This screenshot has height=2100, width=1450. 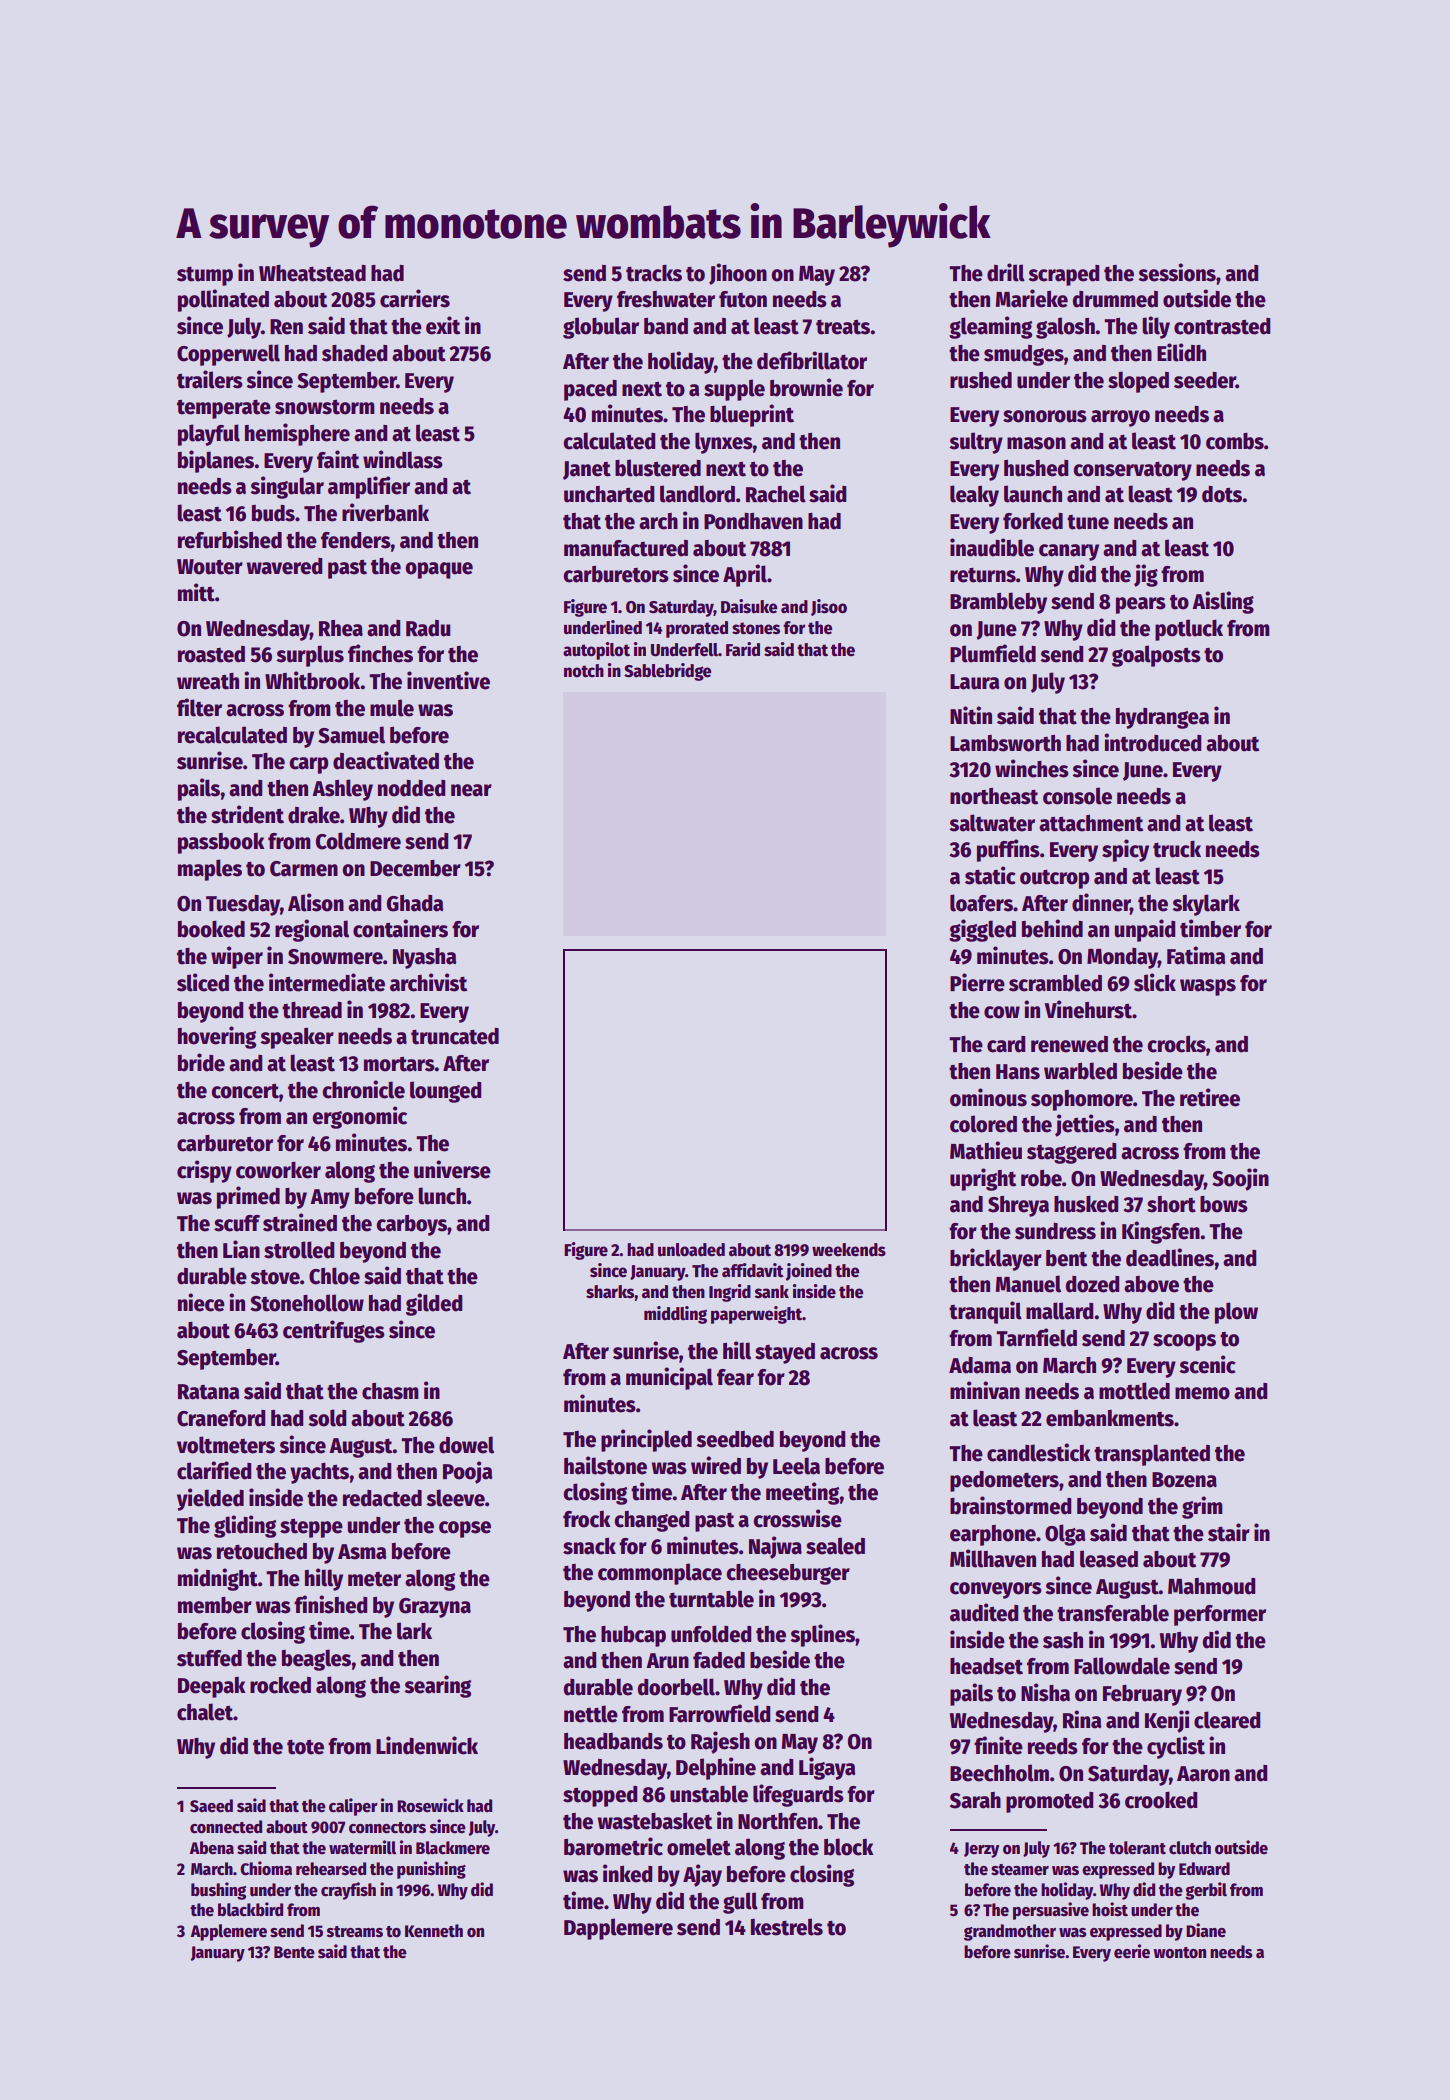 I want to click on splines, so click(x=822, y=1635).
